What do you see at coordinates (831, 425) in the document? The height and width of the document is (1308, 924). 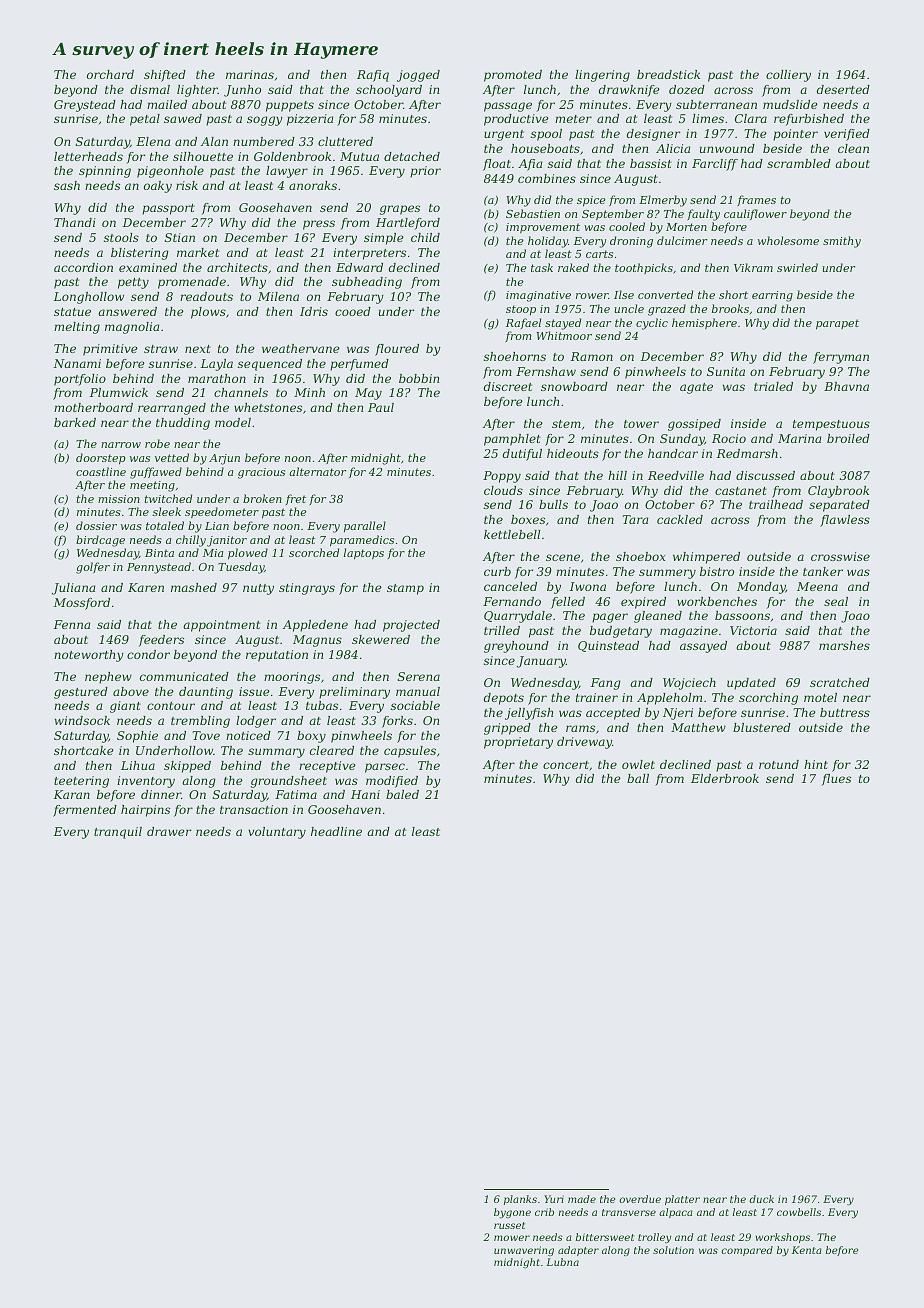 I see `tempestuous` at bounding box center [831, 425].
